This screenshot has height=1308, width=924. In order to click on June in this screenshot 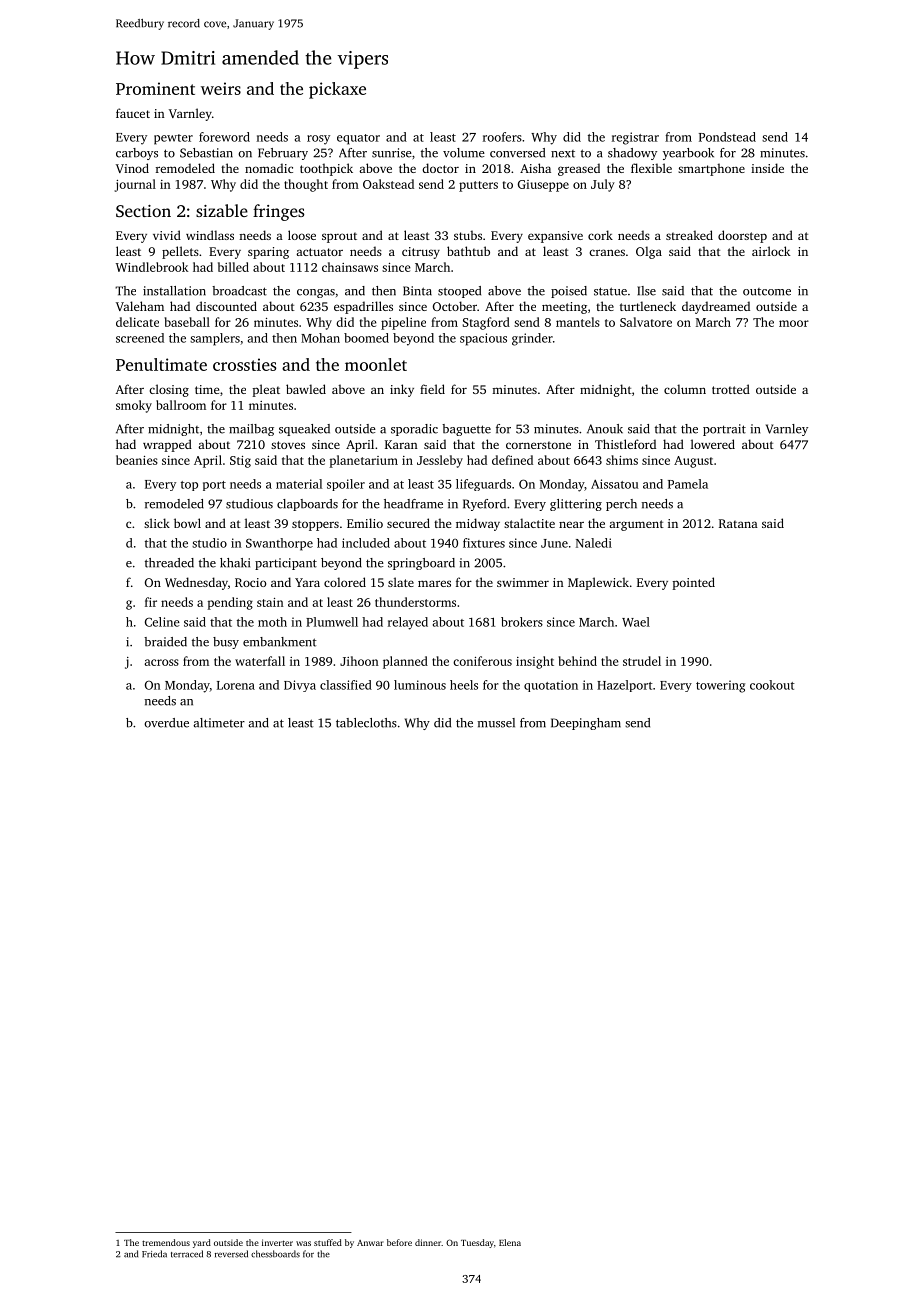, I will do `click(554, 543)`.
